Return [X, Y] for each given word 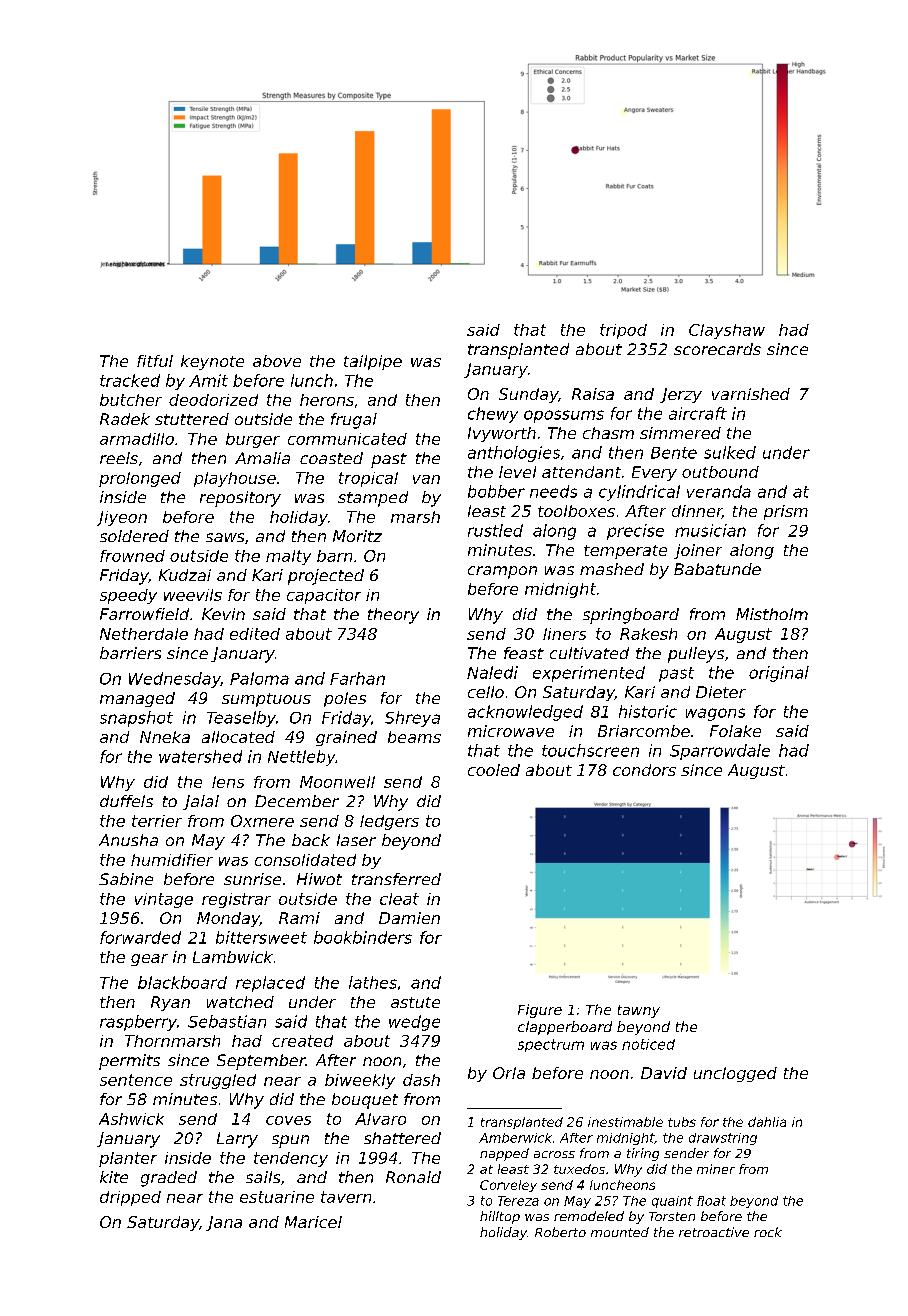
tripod [623, 331]
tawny [639, 1011]
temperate [625, 552]
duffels [126, 801]
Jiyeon [122, 518]
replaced [270, 984]
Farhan [357, 678]
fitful [155, 361]
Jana [224, 1223]
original [779, 674]
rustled [495, 530]
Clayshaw [727, 331]
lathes [373, 982]
